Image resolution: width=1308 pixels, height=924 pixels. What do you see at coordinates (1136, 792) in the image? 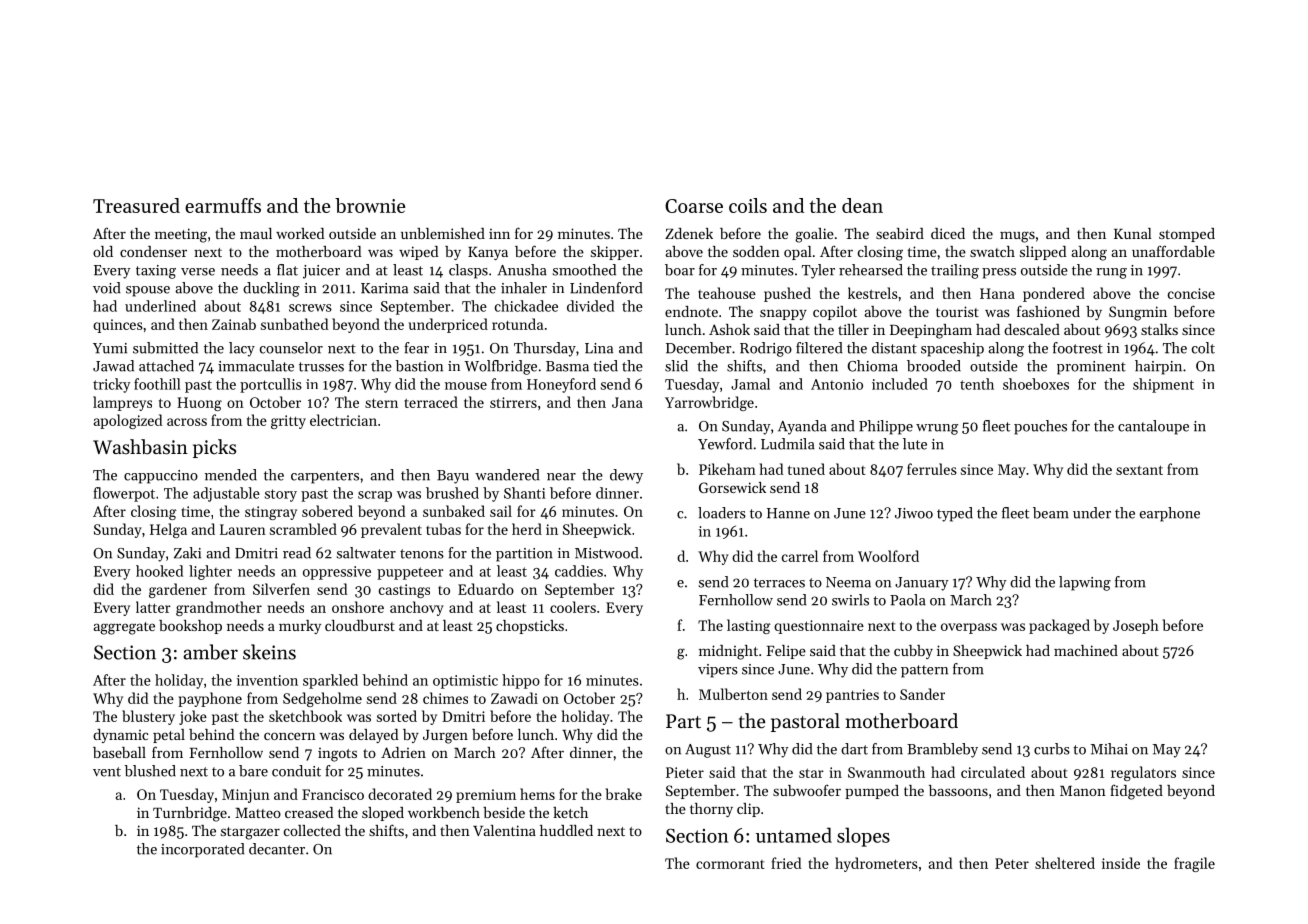
I see `fidgeted` at bounding box center [1136, 792].
